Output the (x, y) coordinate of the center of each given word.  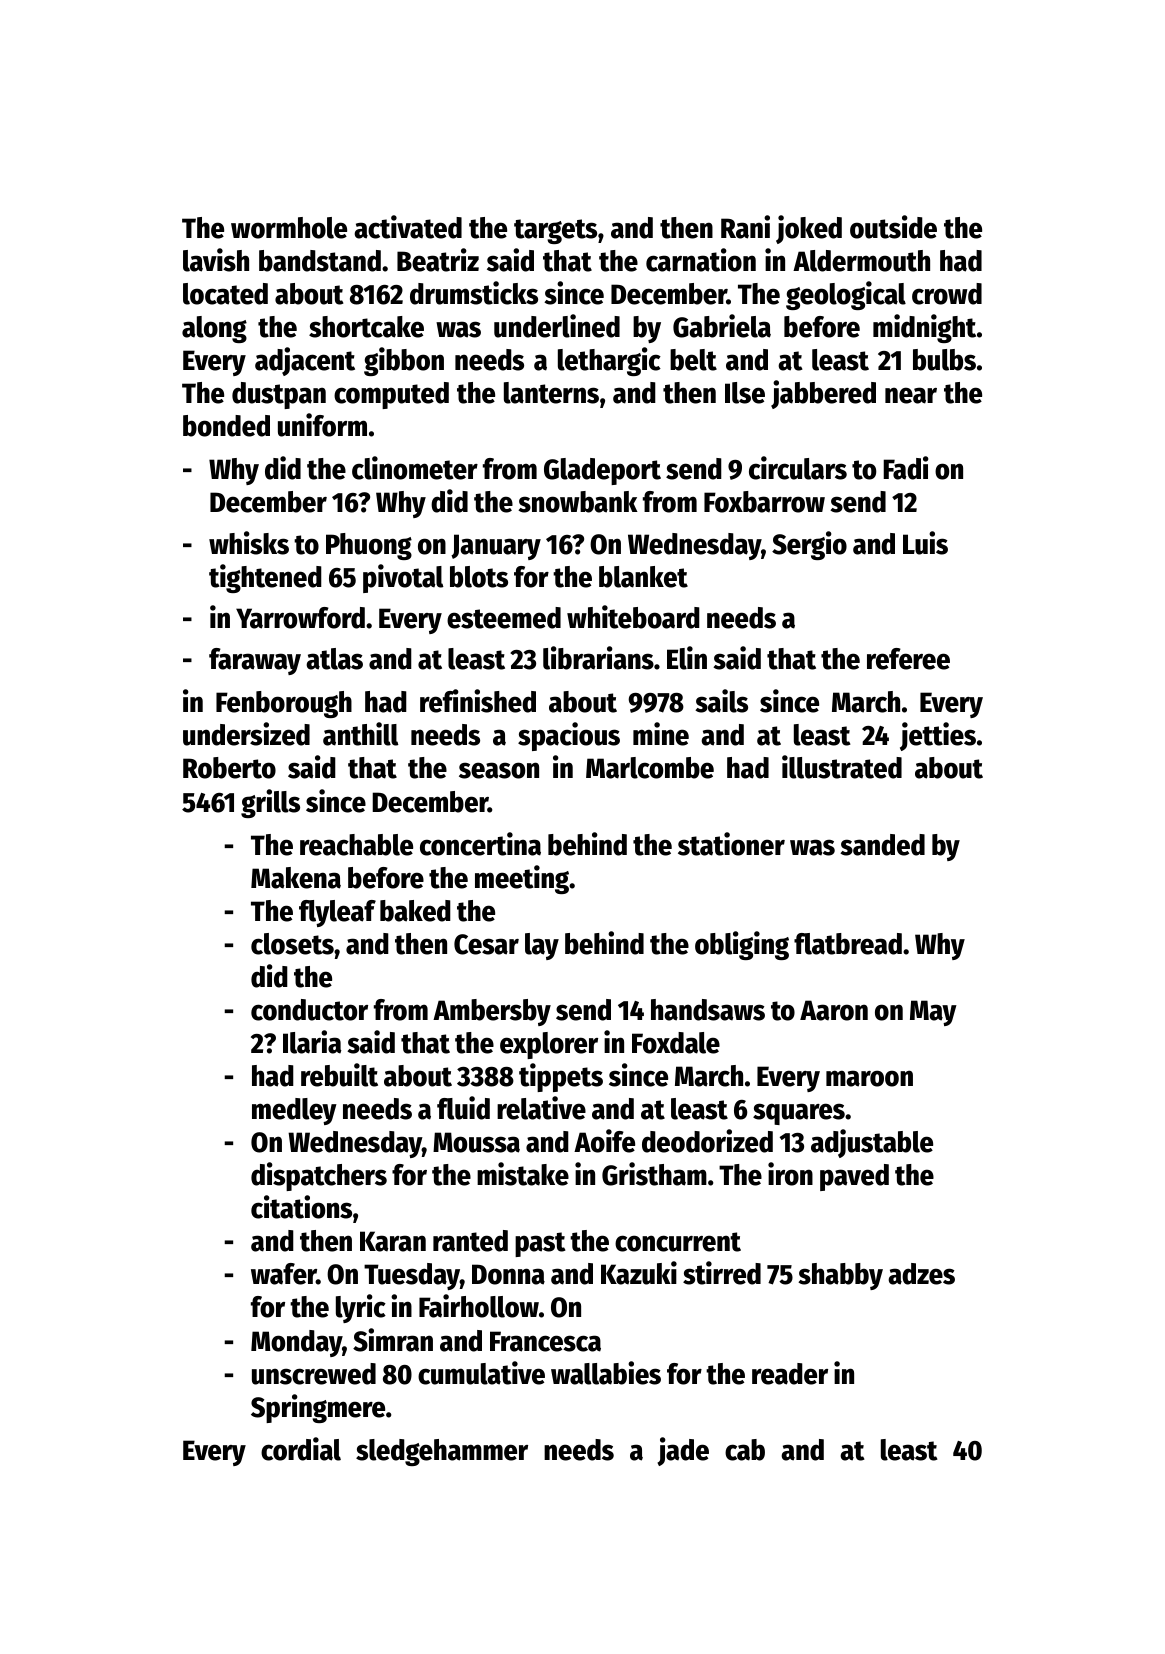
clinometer (415, 468)
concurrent (678, 1242)
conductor (309, 1010)
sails (721, 701)
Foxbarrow (764, 502)
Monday (296, 1343)
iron (790, 1174)
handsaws (708, 1010)
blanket (643, 577)
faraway (255, 661)
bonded (226, 426)
